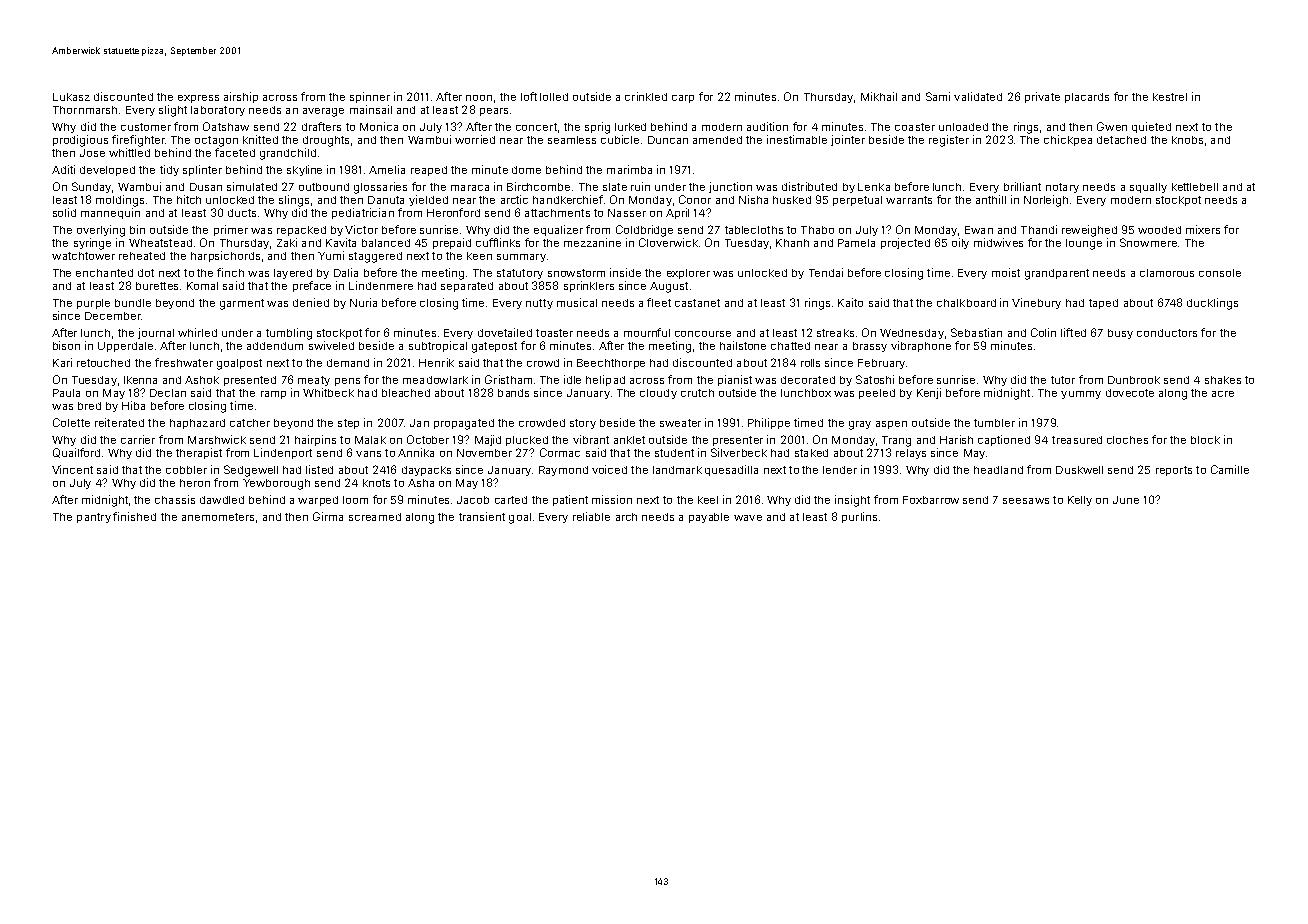 This page has width=1308, height=924. I want to click on Mikhail, so click(879, 96).
